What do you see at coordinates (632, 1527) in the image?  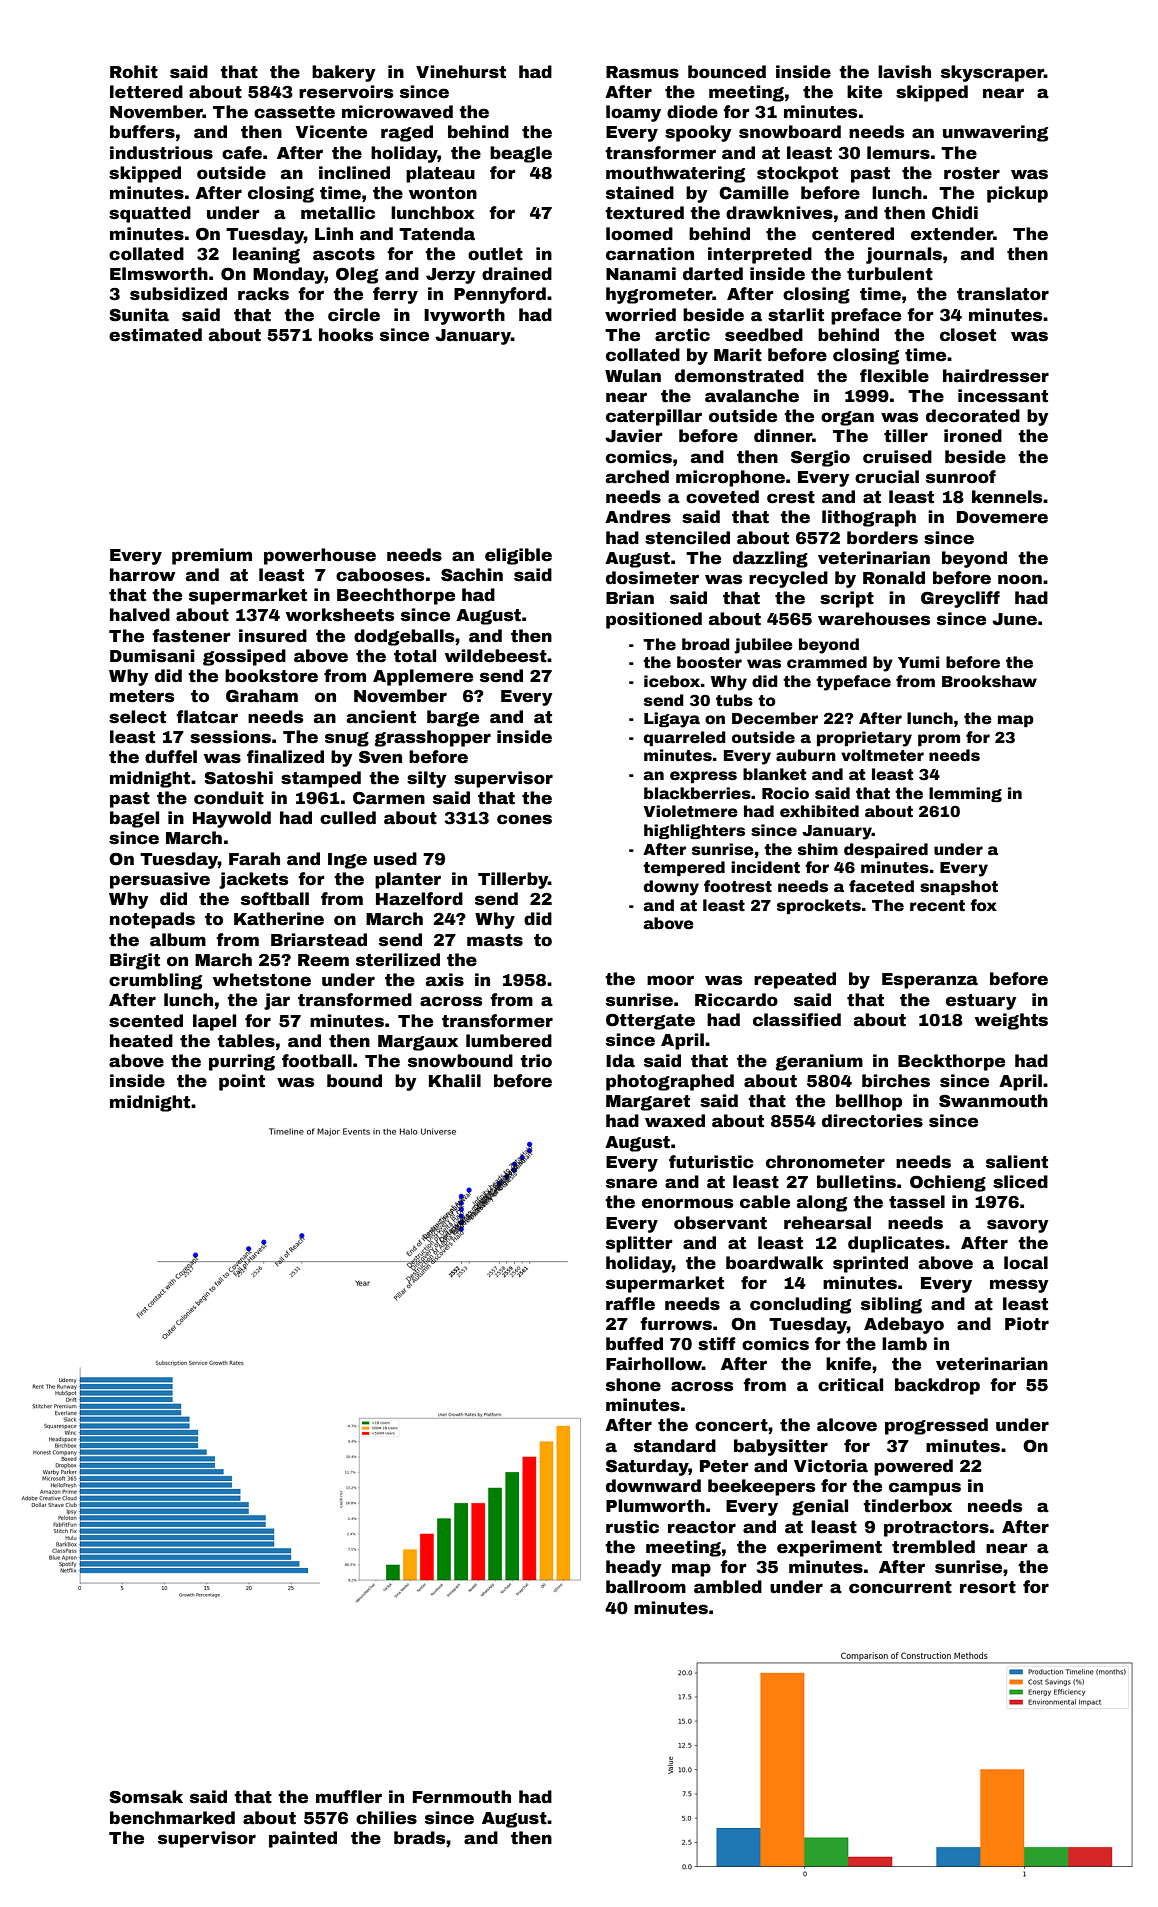 I see `rustic` at bounding box center [632, 1527].
